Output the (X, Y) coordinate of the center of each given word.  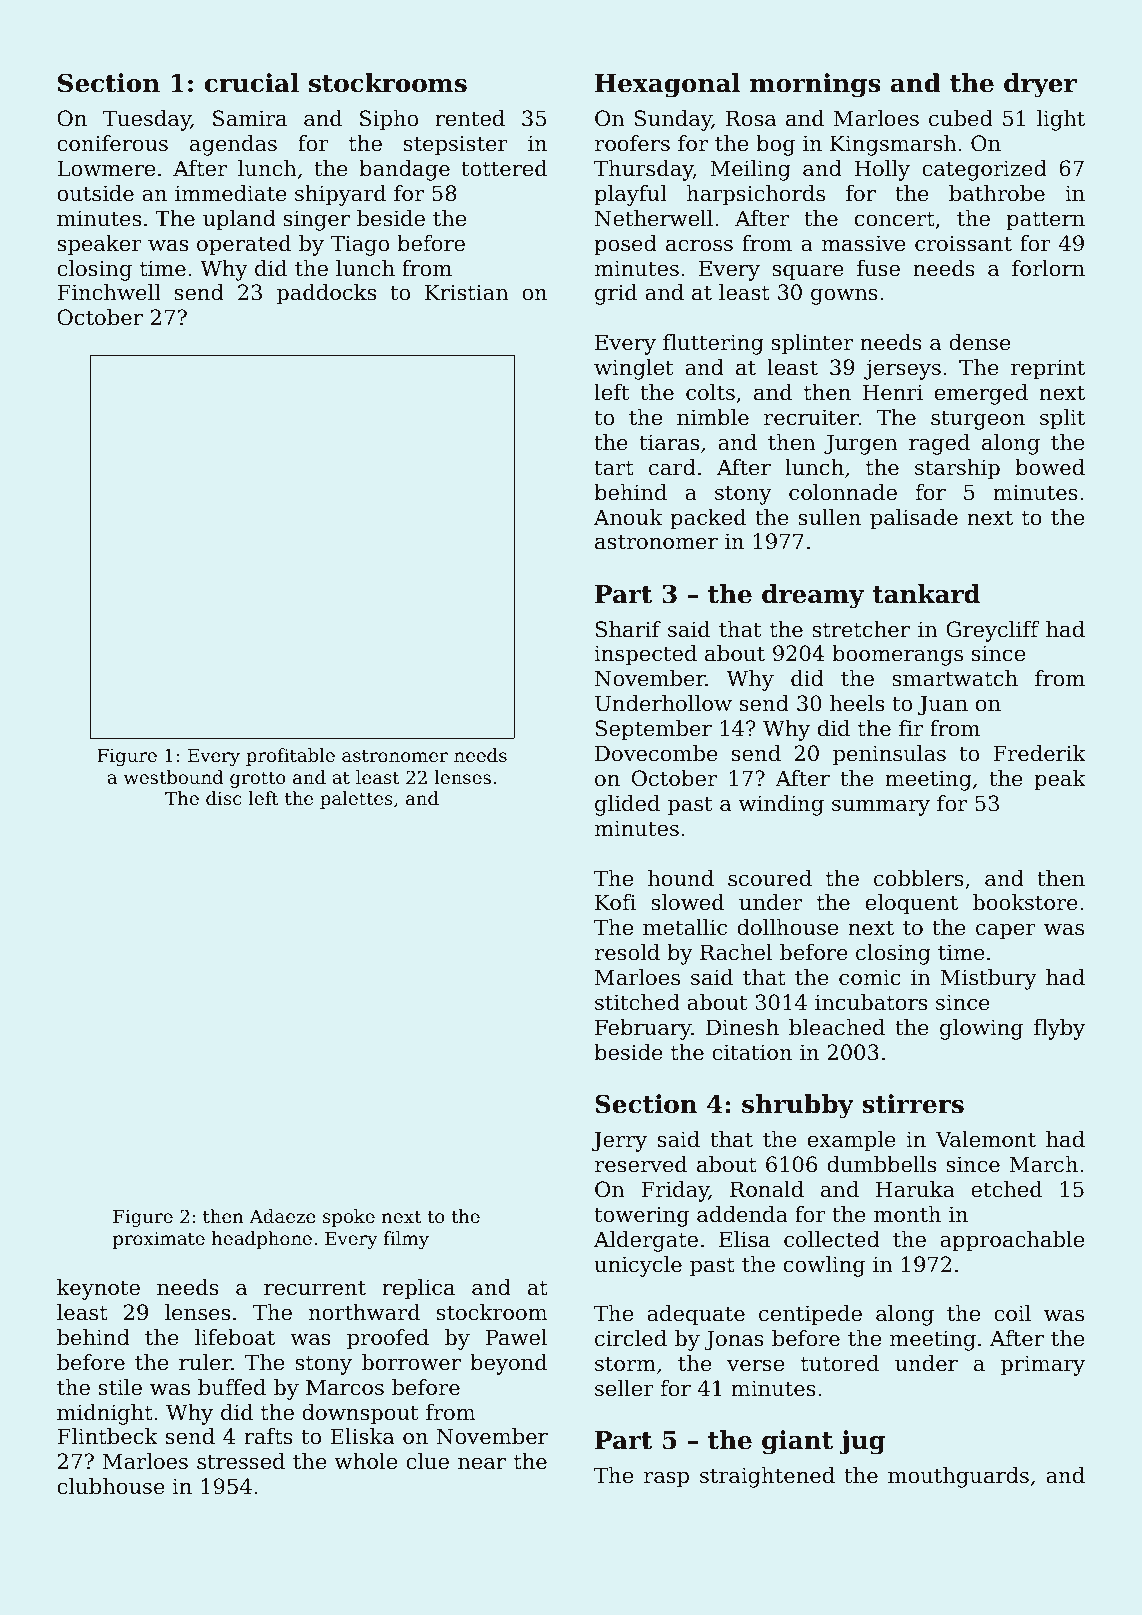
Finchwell (109, 292)
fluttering (713, 344)
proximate (159, 1240)
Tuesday (147, 120)
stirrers (913, 1104)
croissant (963, 243)
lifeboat (235, 1337)
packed (708, 519)
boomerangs (897, 655)
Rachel (736, 952)
